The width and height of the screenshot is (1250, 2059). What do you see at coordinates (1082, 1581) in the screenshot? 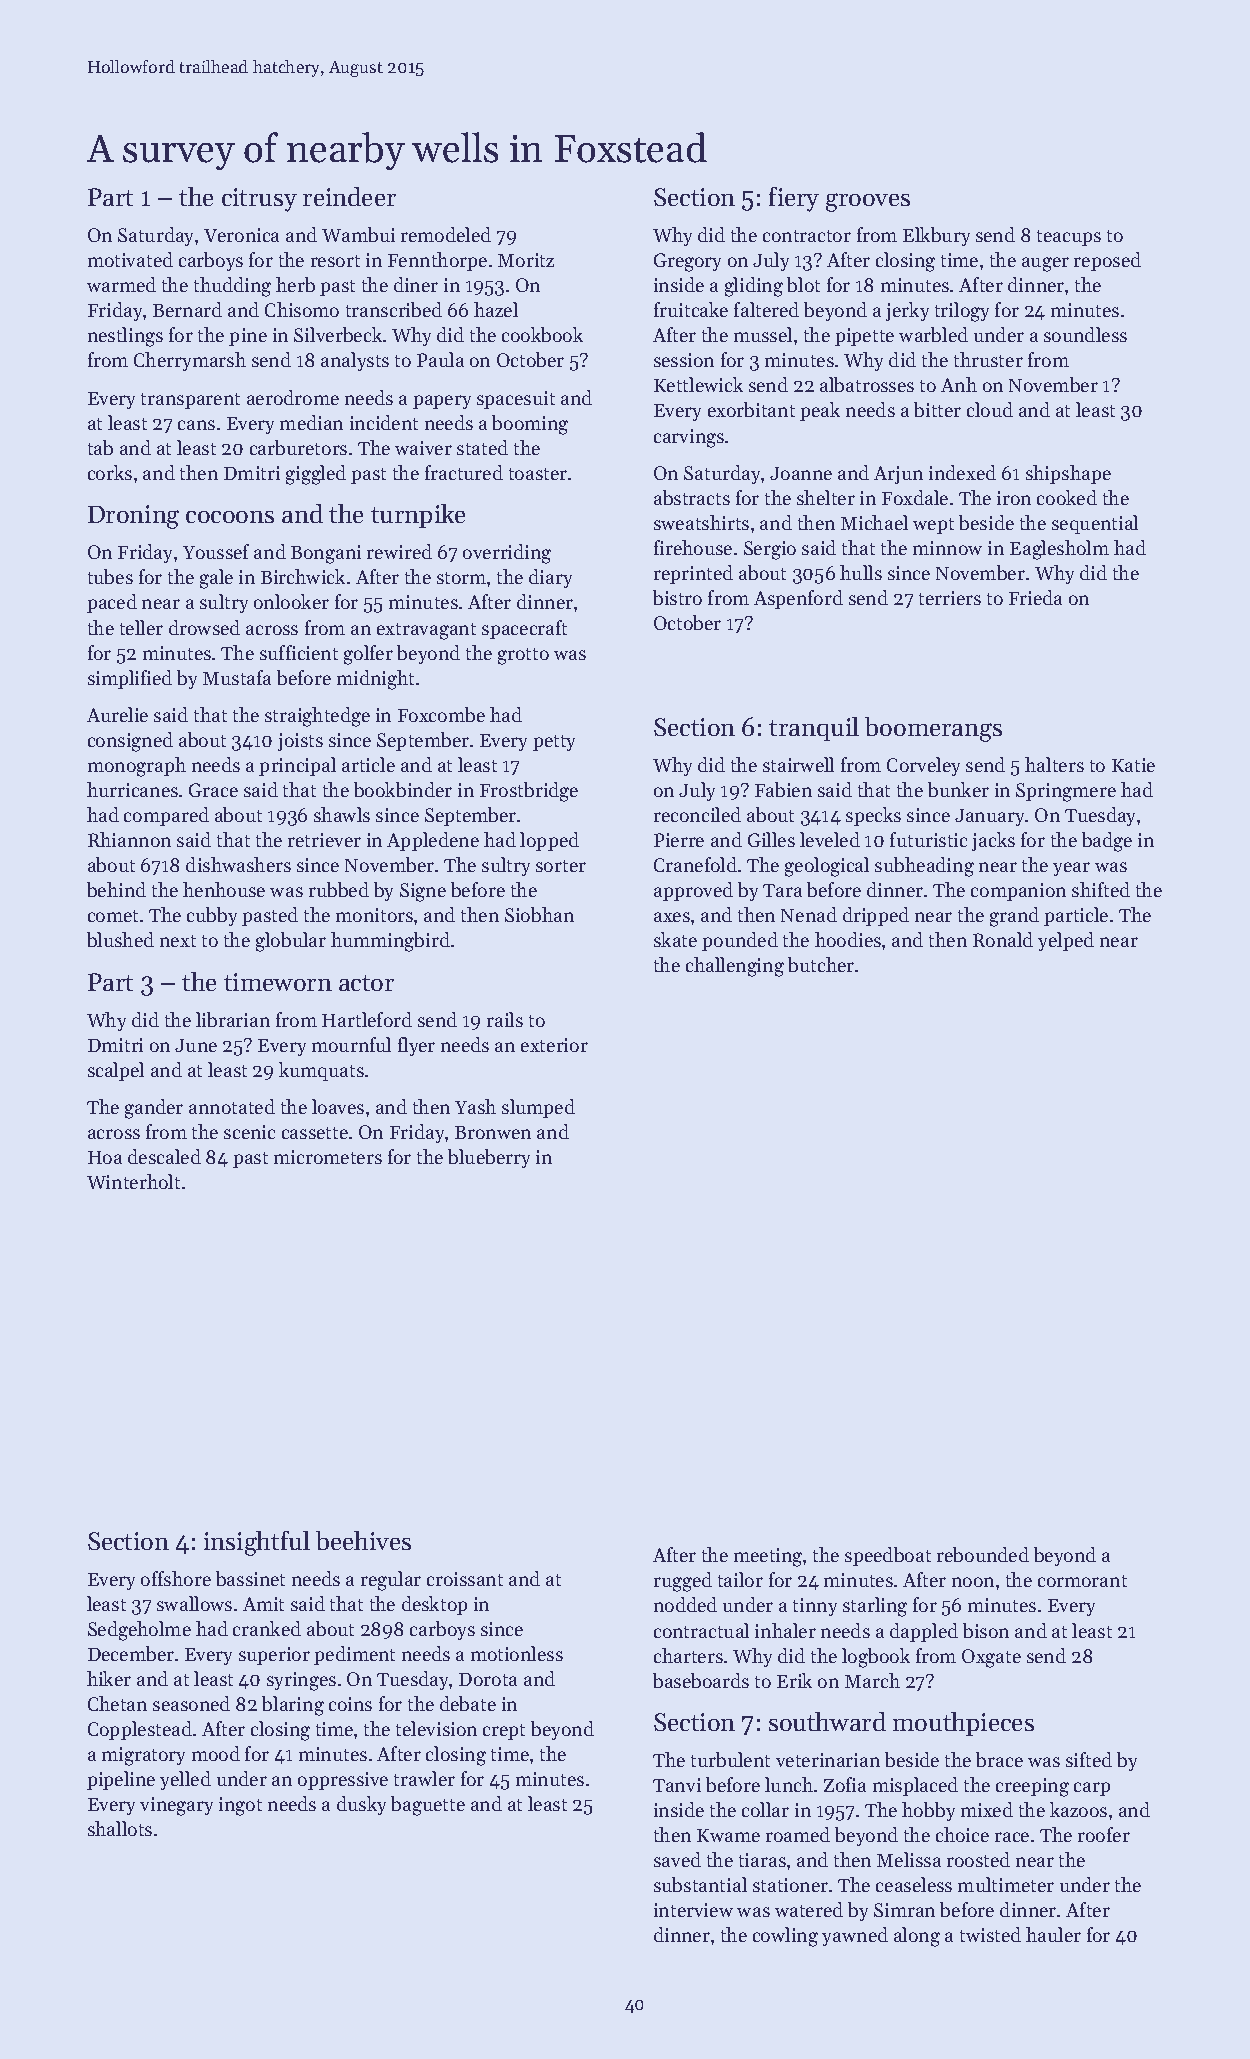
I see `cormorant` at bounding box center [1082, 1581].
